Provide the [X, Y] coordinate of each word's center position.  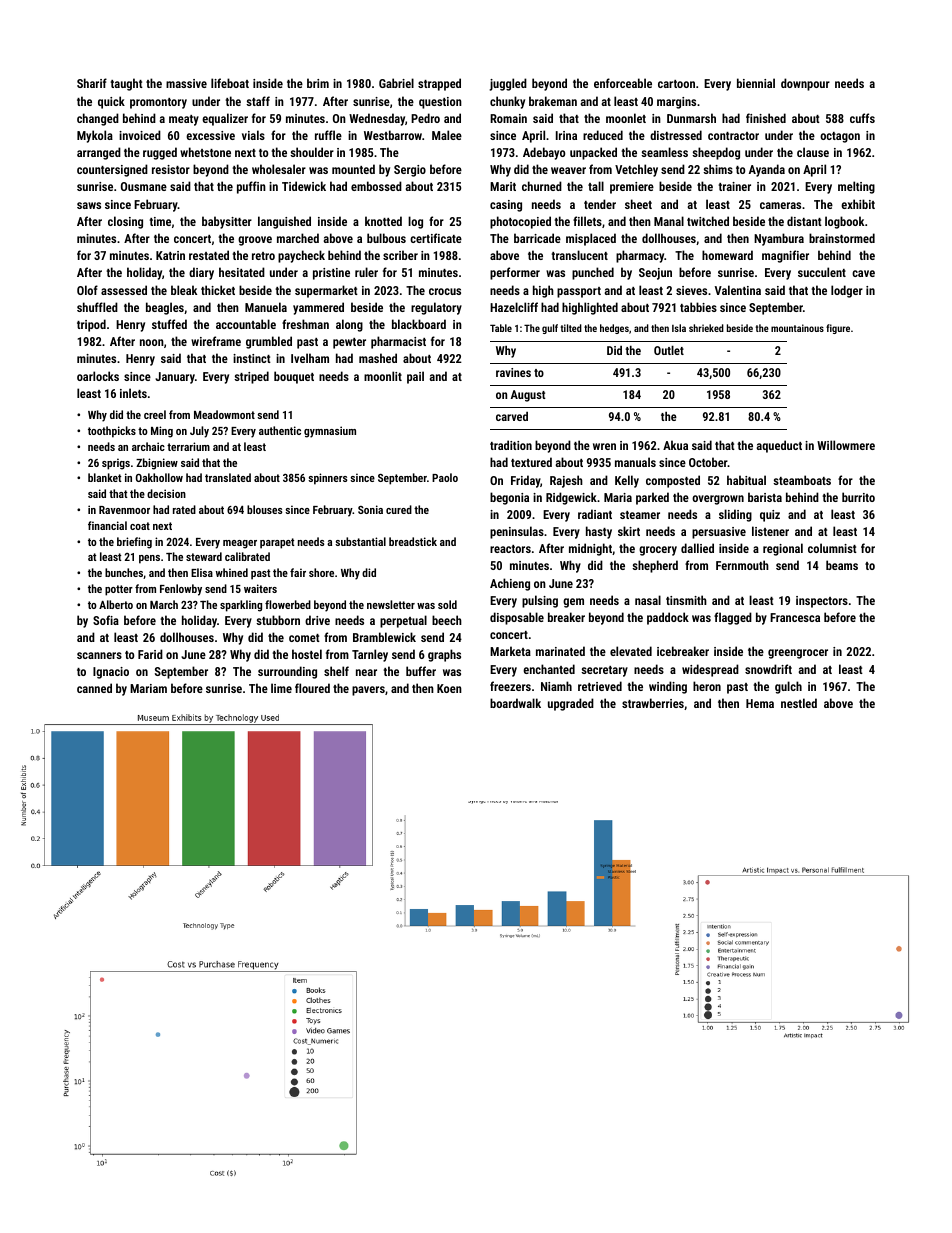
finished [766, 118]
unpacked [593, 153]
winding [668, 687]
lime [281, 688]
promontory [158, 103]
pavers [368, 691]
